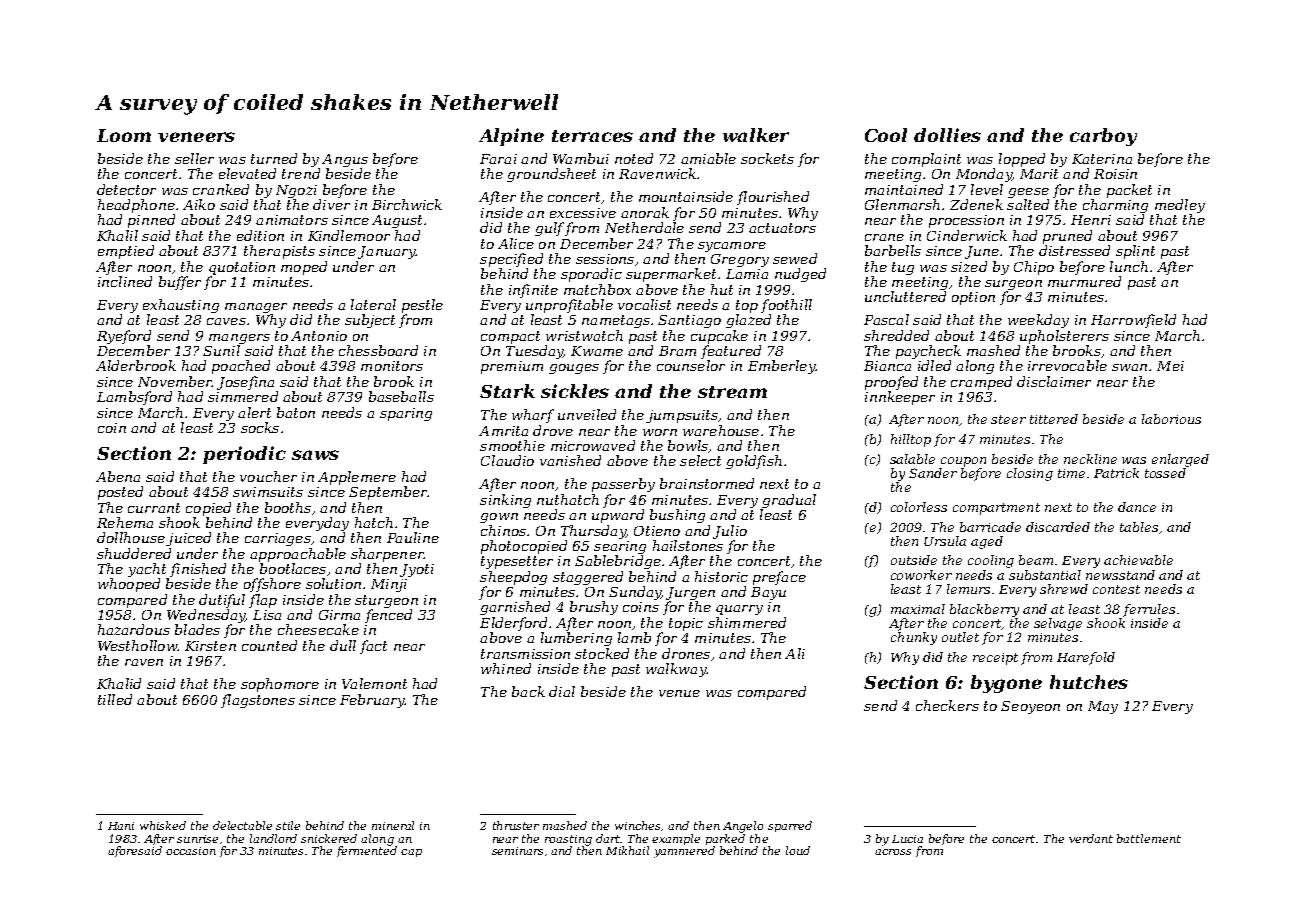 This page has width=1308, height=924. Describe the element at coordinates (288, 825) in the page. I see `stile` at that location.
